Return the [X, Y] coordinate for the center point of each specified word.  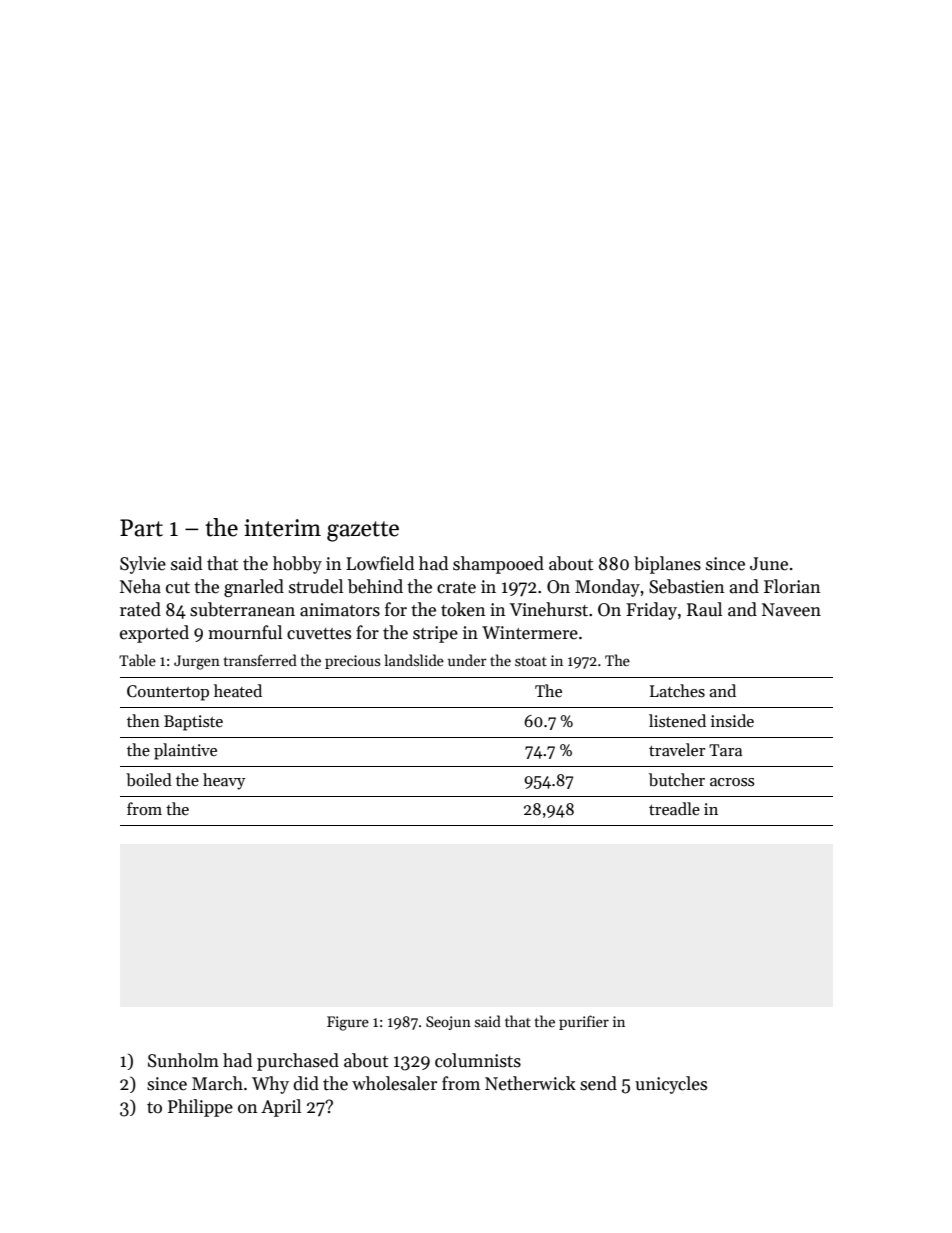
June [769, 564]
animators [340, 610]
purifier [584, 1022]
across [732, 782]
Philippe [200, 1108]
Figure [348, 1023]
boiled [149, 780]
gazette [363, 531]
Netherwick [530, 1083]
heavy [224, 781]
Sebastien [687, 586]
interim [282, 528]
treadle [674, 808]
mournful [245, 632]
